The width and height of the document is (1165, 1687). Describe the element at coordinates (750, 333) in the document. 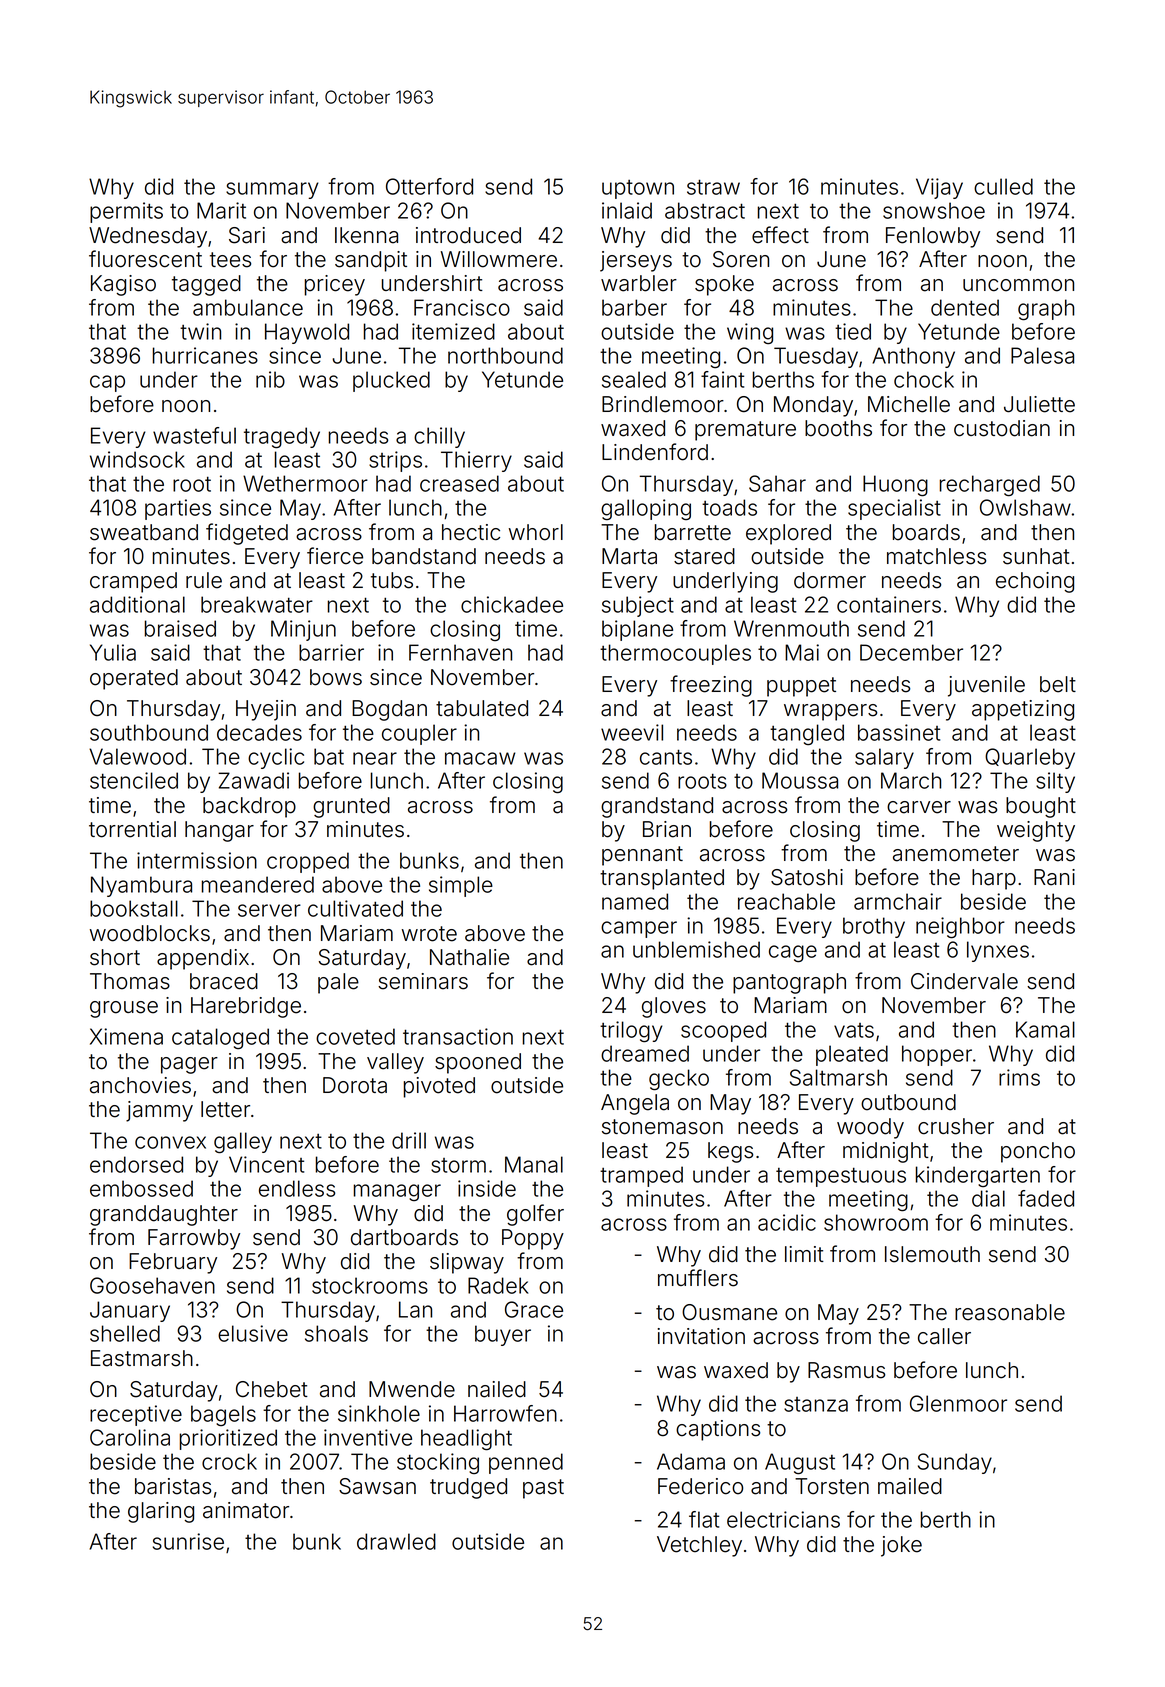

I see `wing` at that location.
